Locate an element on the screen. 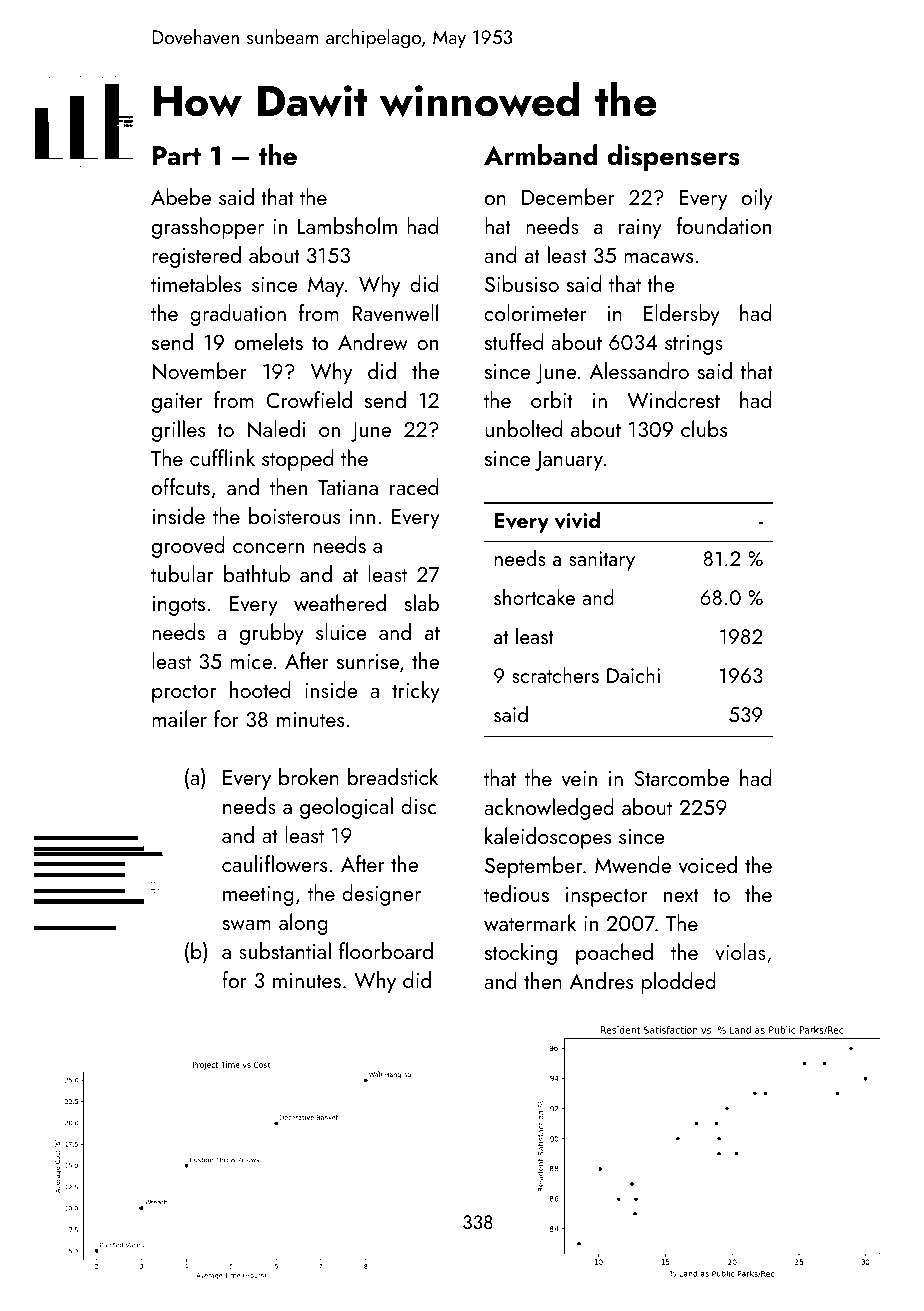 Image resolution: width=924 pixels, height=1311 pixels. clubs is located at coordinates (704, 428).
